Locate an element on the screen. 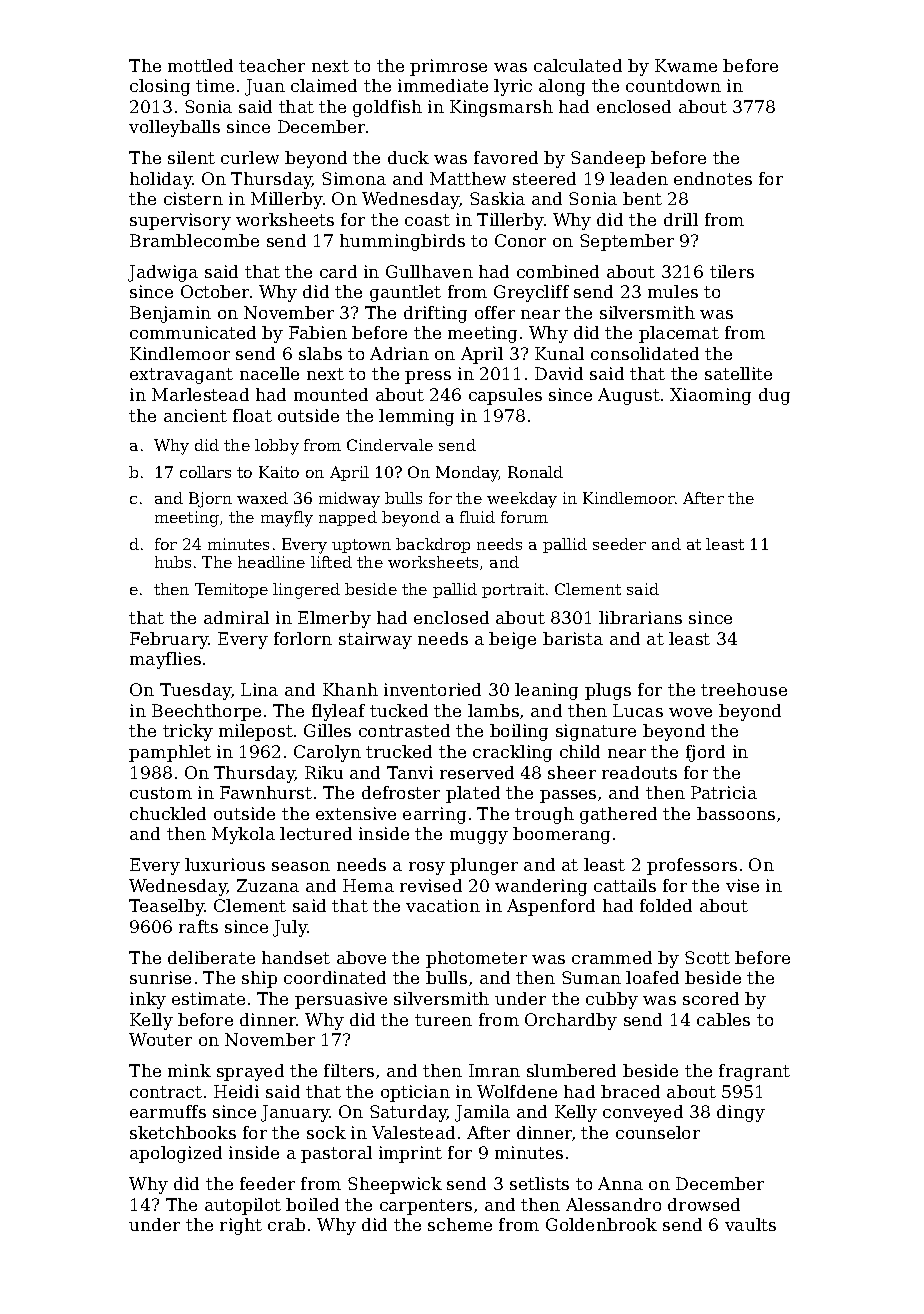 This screenshot has width=924, height=1314. vacation is located at coordinates (443, 905).
